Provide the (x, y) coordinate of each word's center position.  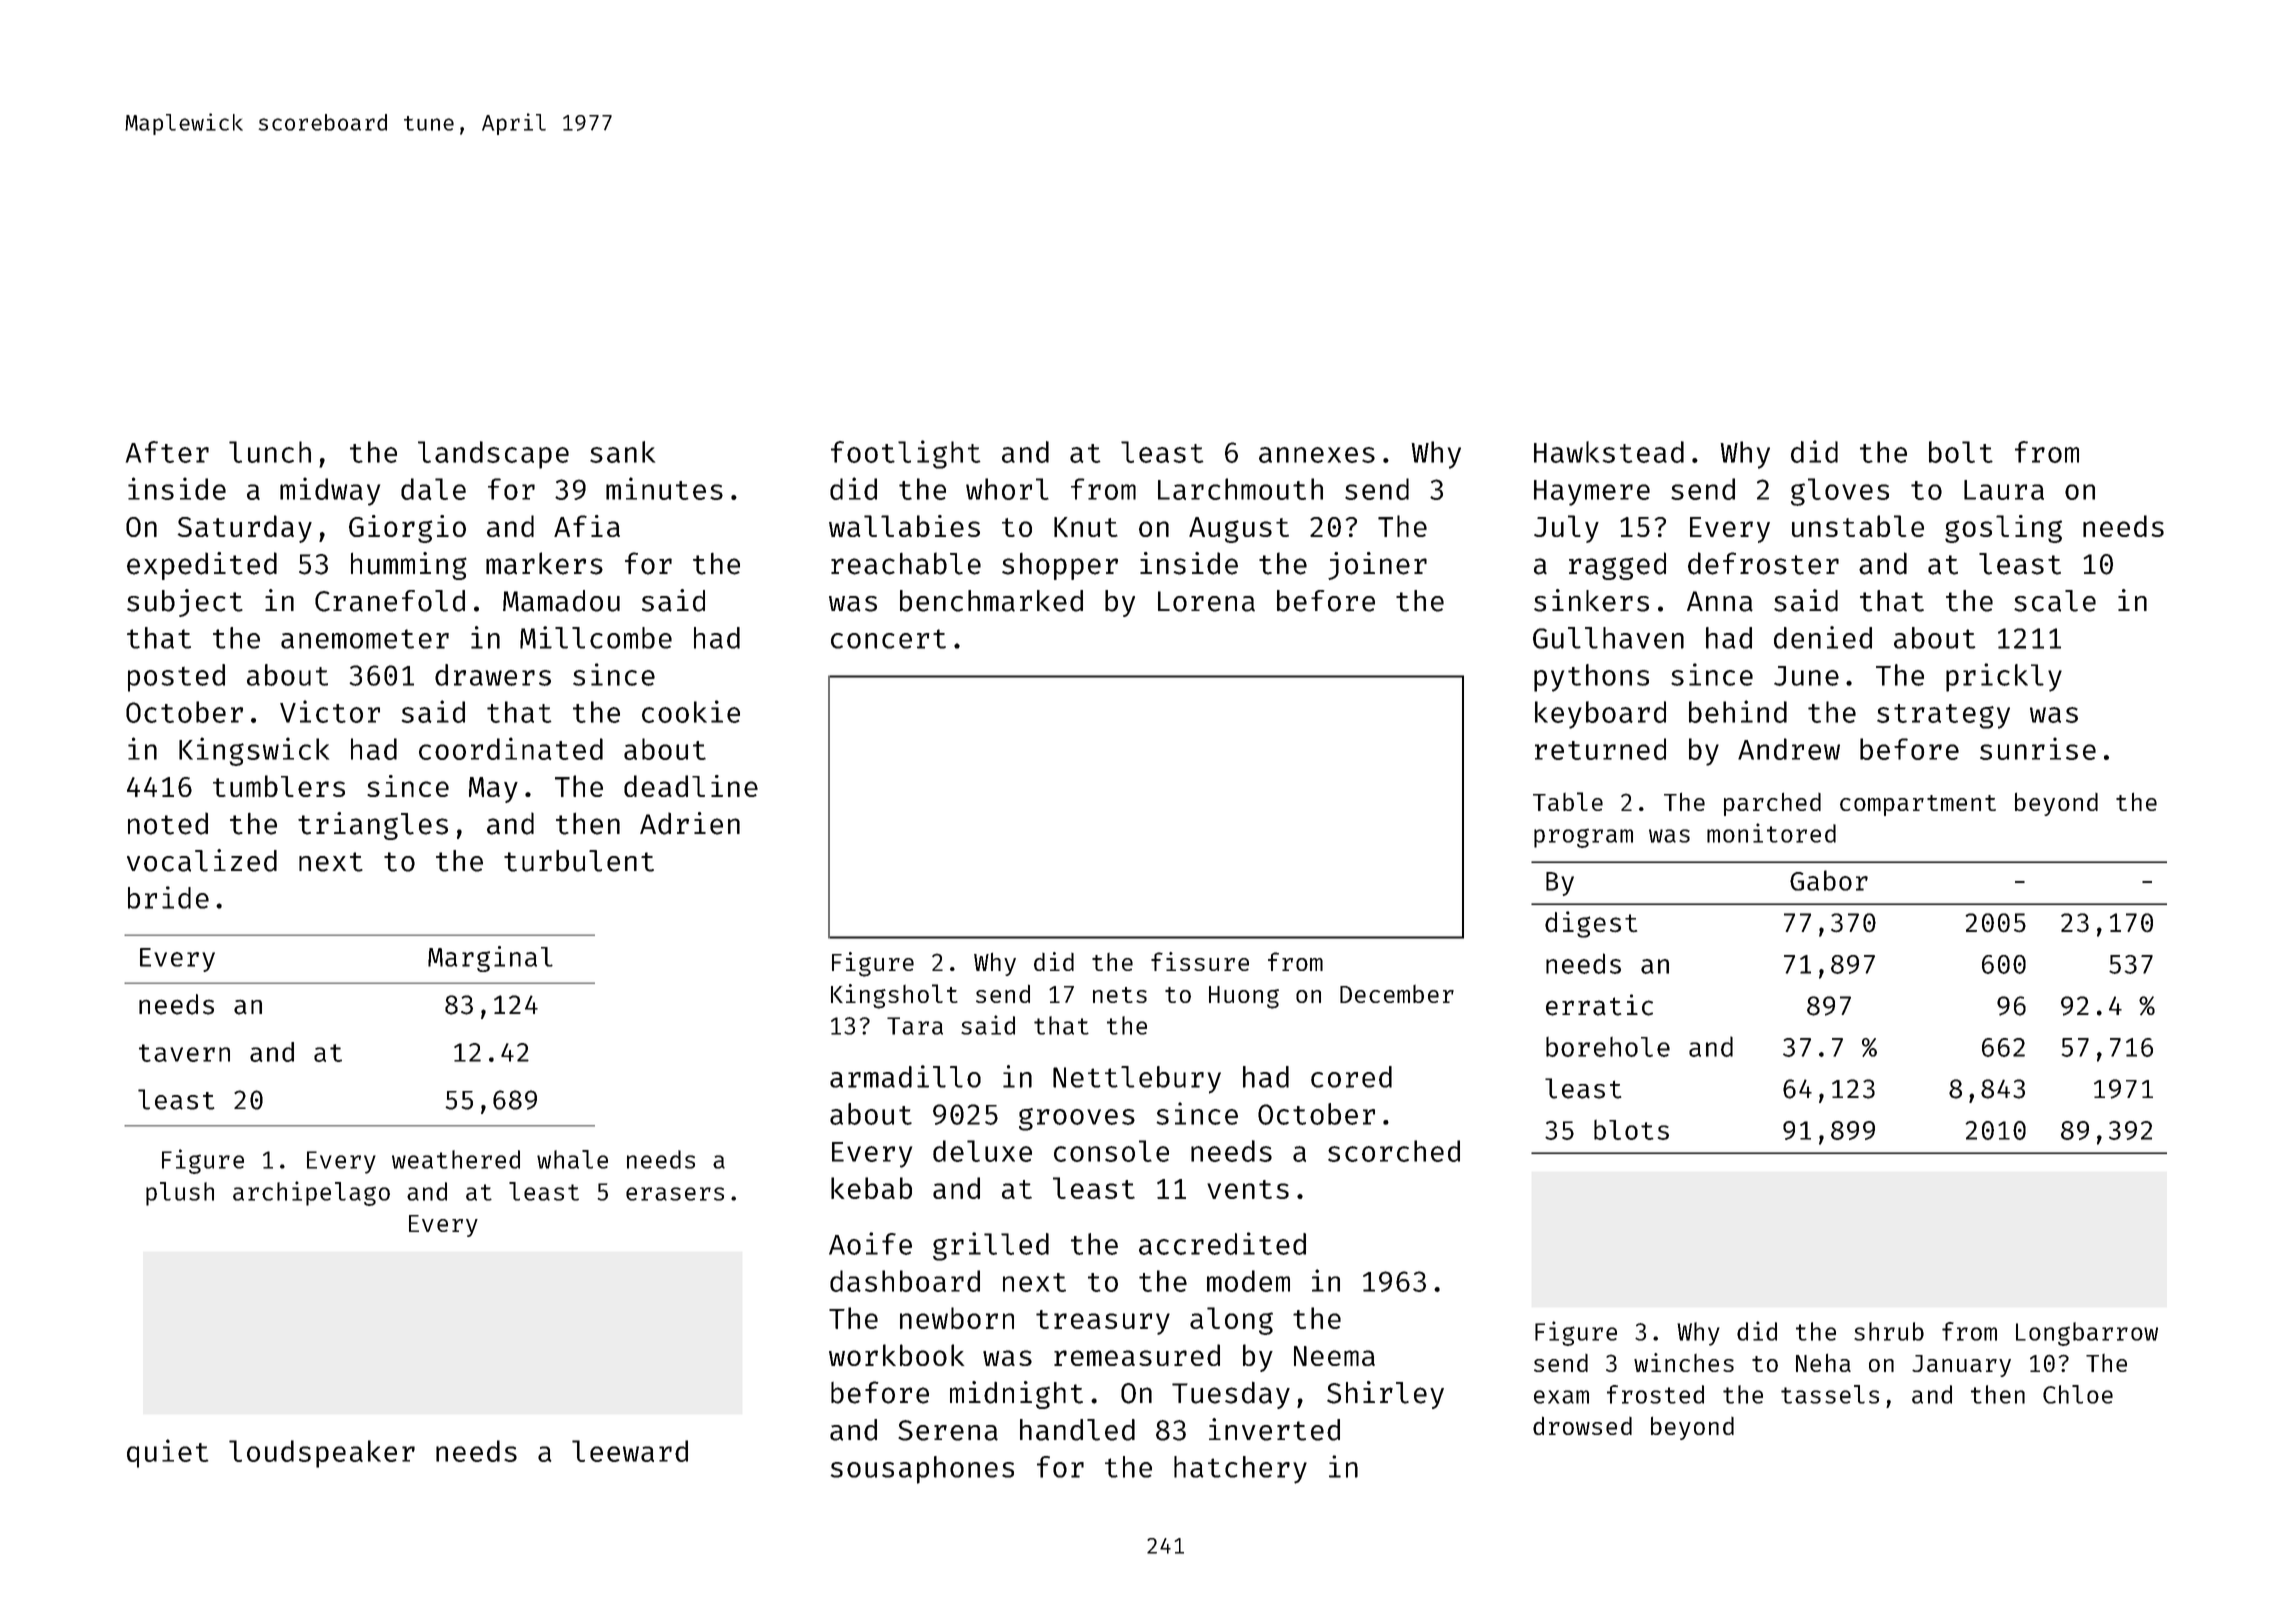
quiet (168, 1453)
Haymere (1592, 493)
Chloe (2078, 1394)
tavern (184, 1053)
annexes (1317, 455)
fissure (1200, 961)
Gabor (1829, 880)
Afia (587, 526)
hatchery (1240, 1470)
